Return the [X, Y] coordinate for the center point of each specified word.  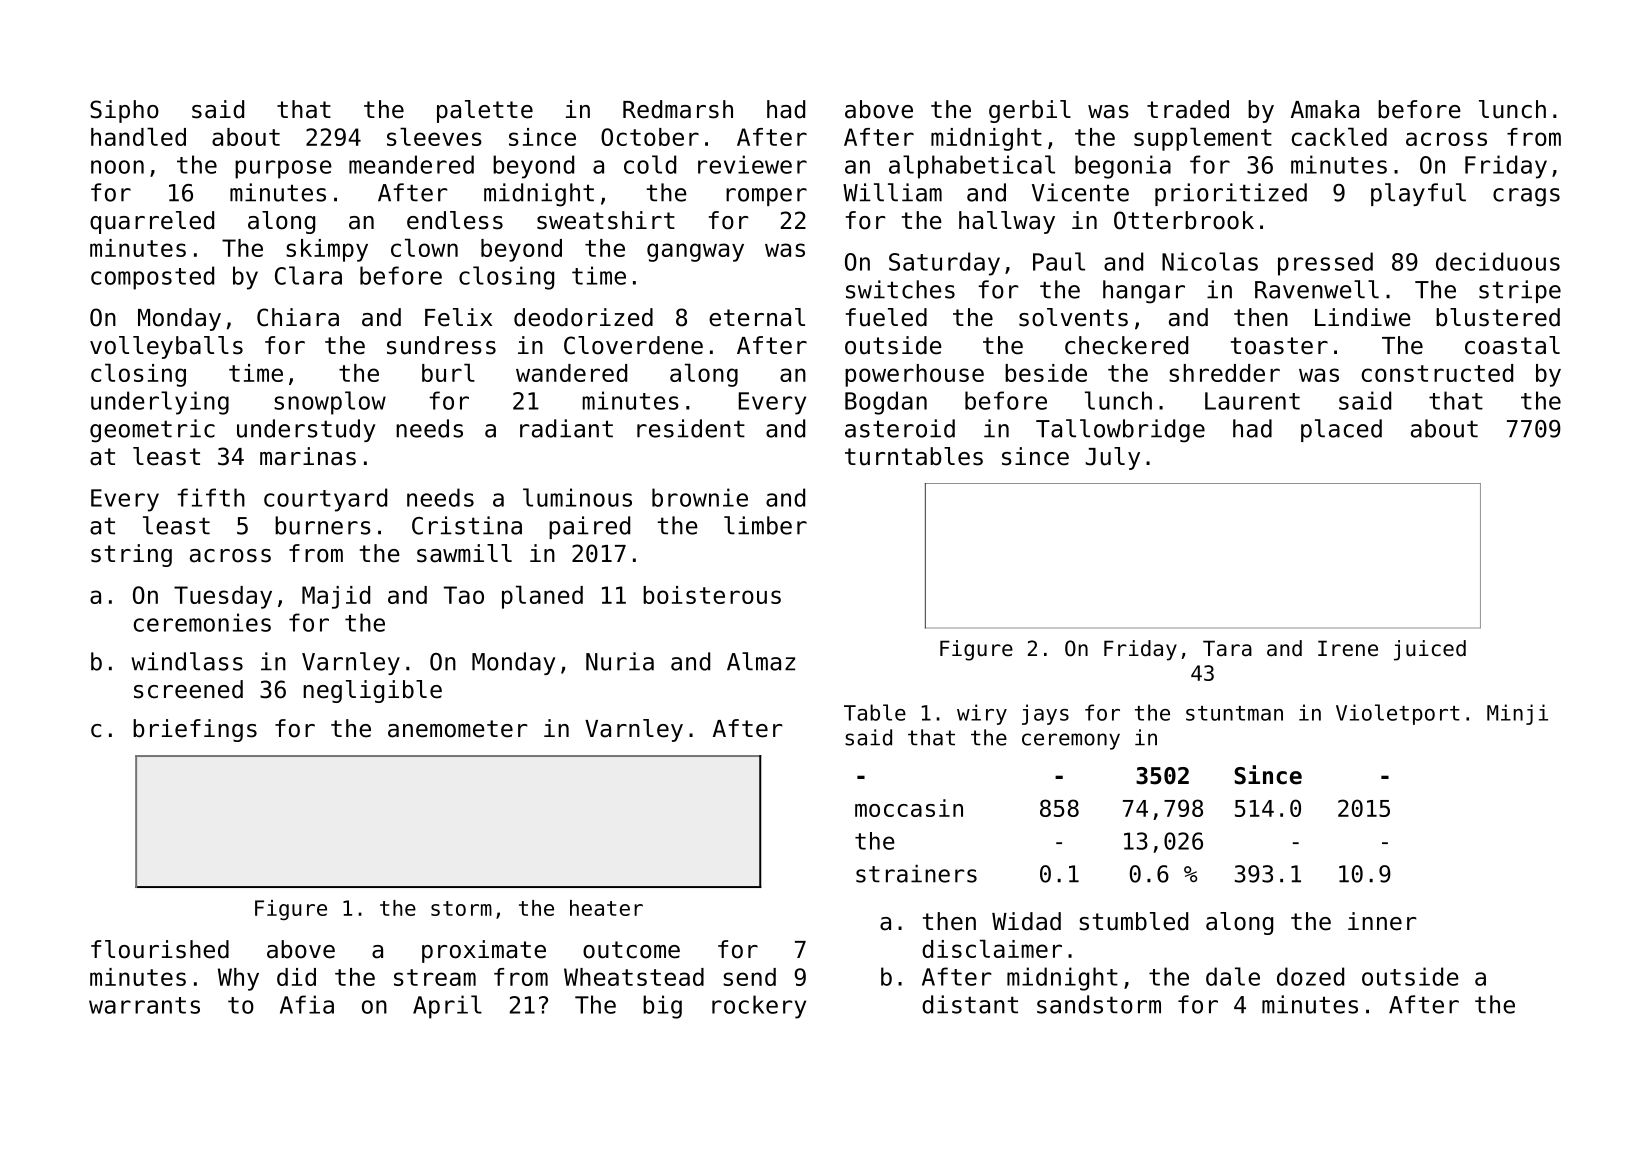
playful [1418, 194]
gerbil [1030, 111]
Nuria [620, 661]
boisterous [712, 595]
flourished [160, 949]
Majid [336, 597]
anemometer [458, 729]
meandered [411, 164]
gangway [695, 252]
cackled [1339, 136]
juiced [1430, 650]
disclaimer [992, 948]
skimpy [327, 250]
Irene [1348, 648]
